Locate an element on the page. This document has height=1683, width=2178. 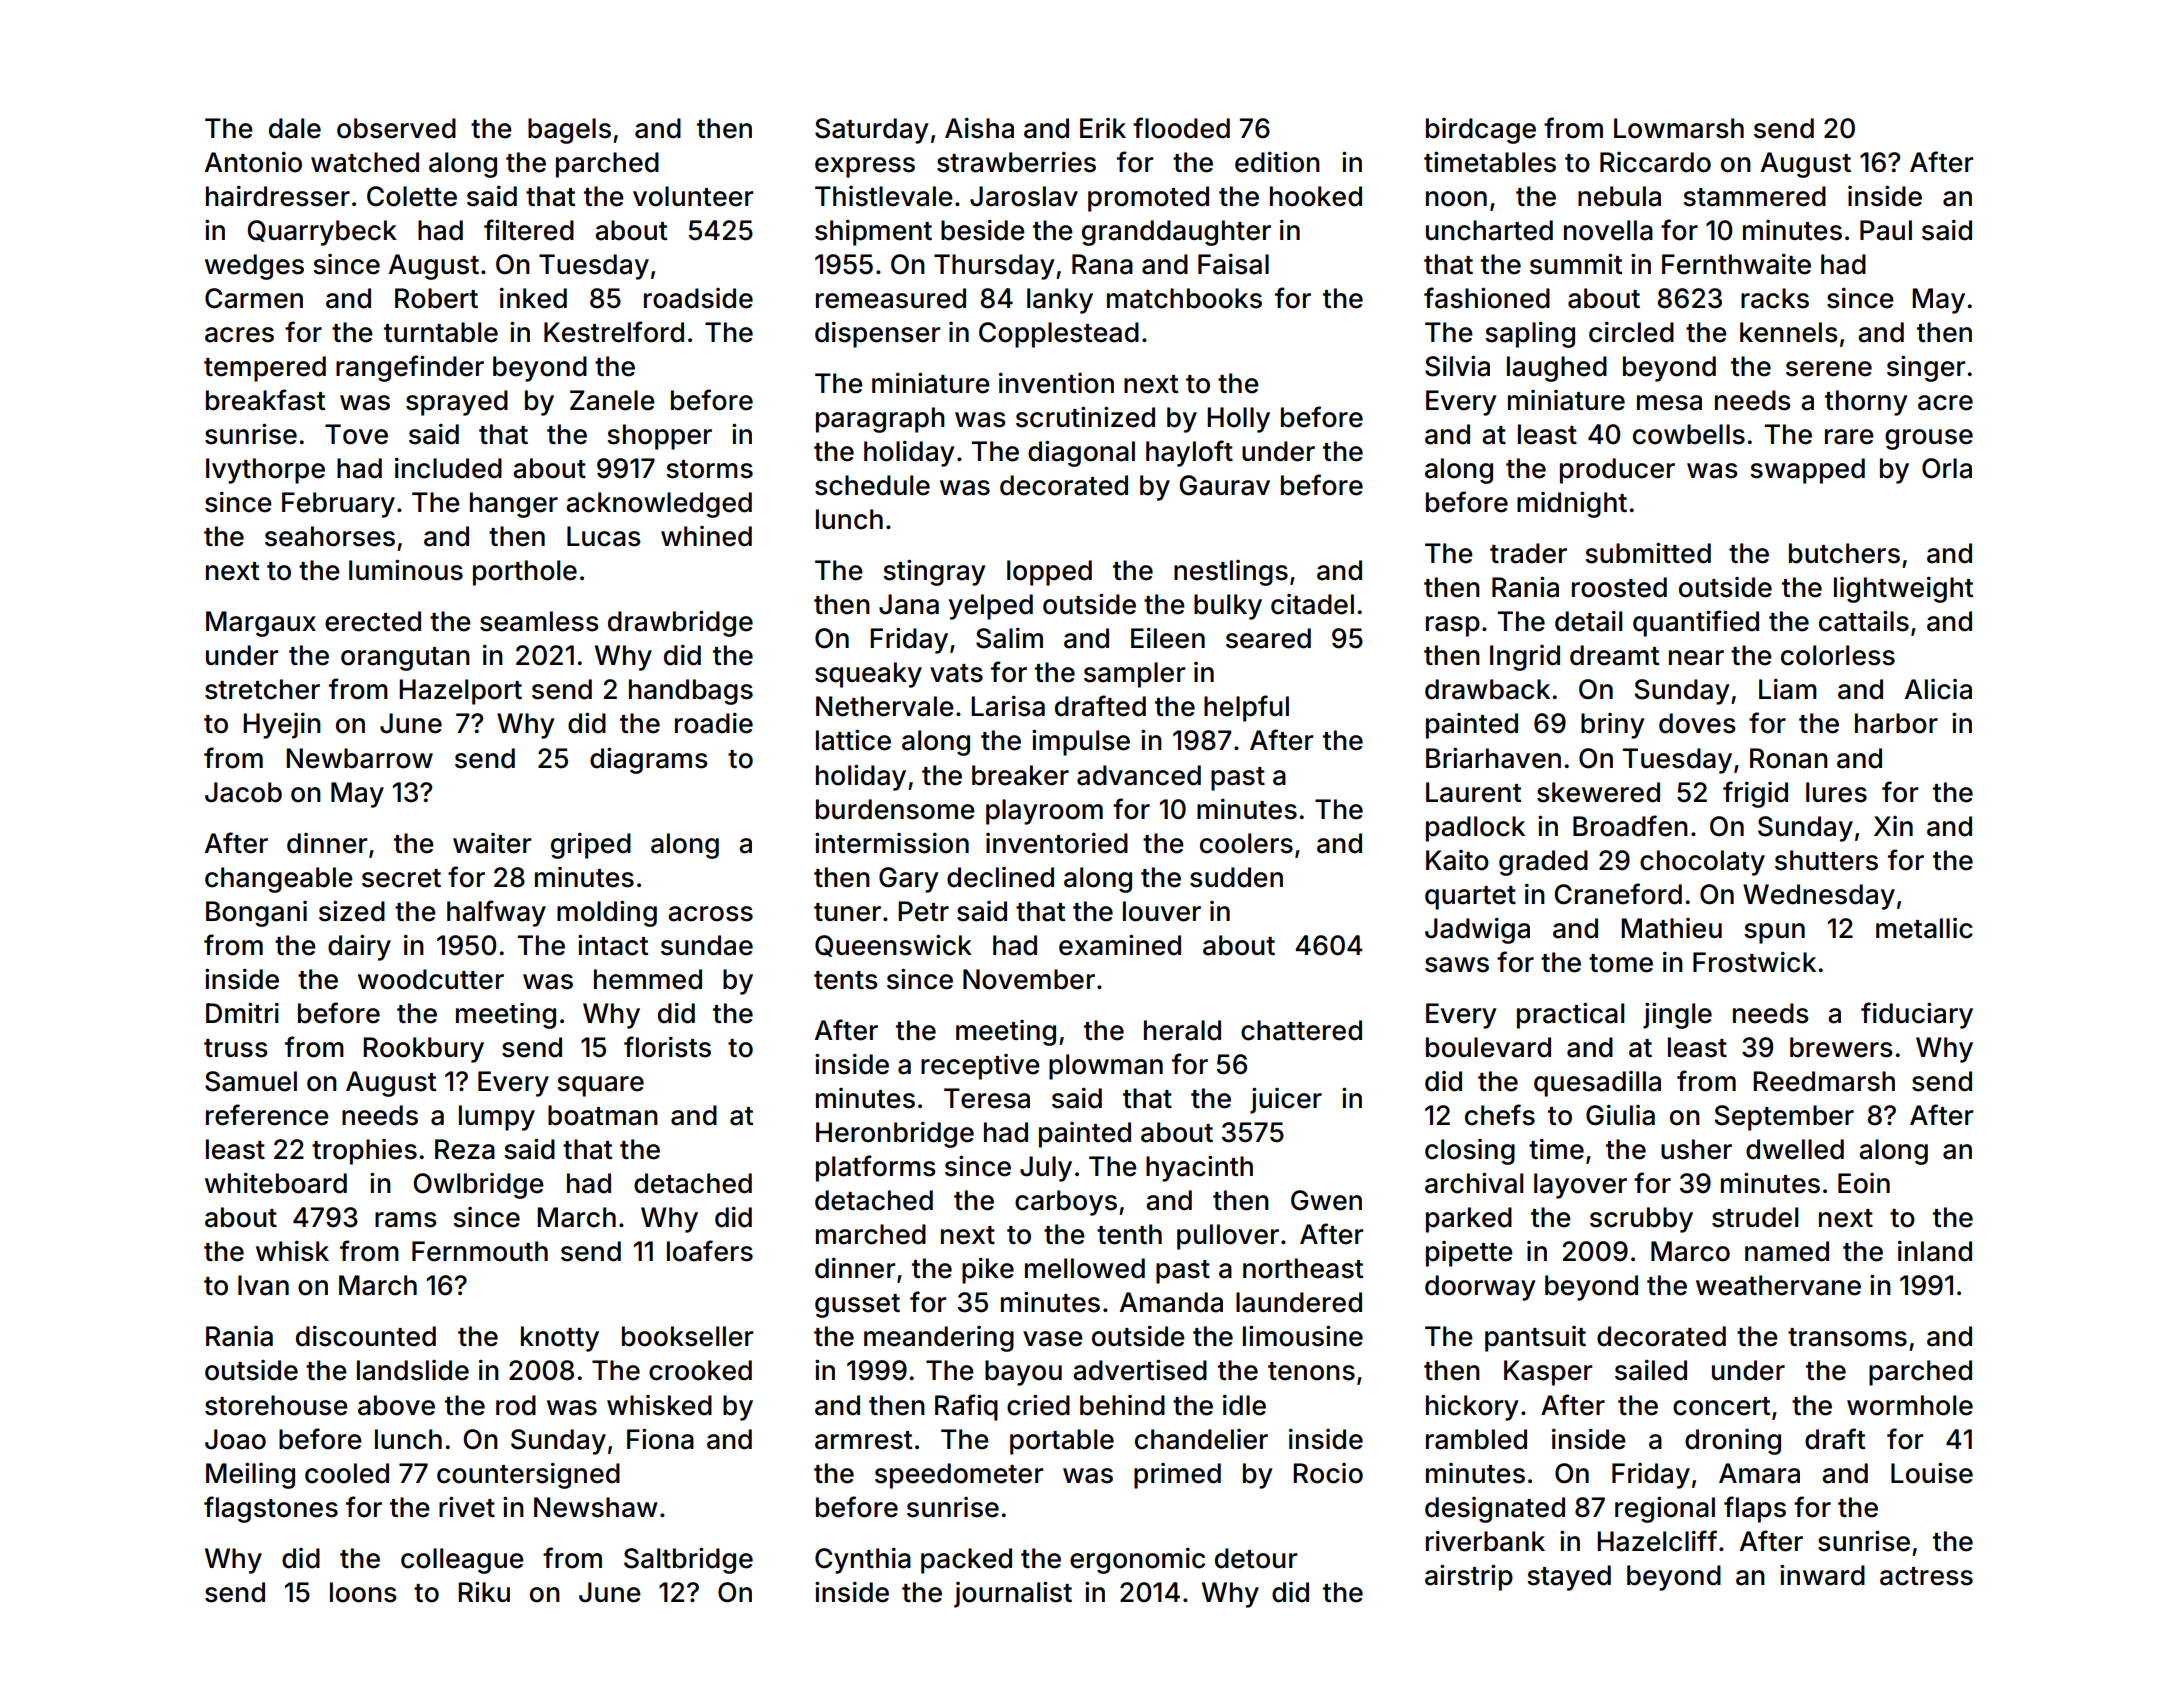
portable is located at coordinates (1062, 1442).
